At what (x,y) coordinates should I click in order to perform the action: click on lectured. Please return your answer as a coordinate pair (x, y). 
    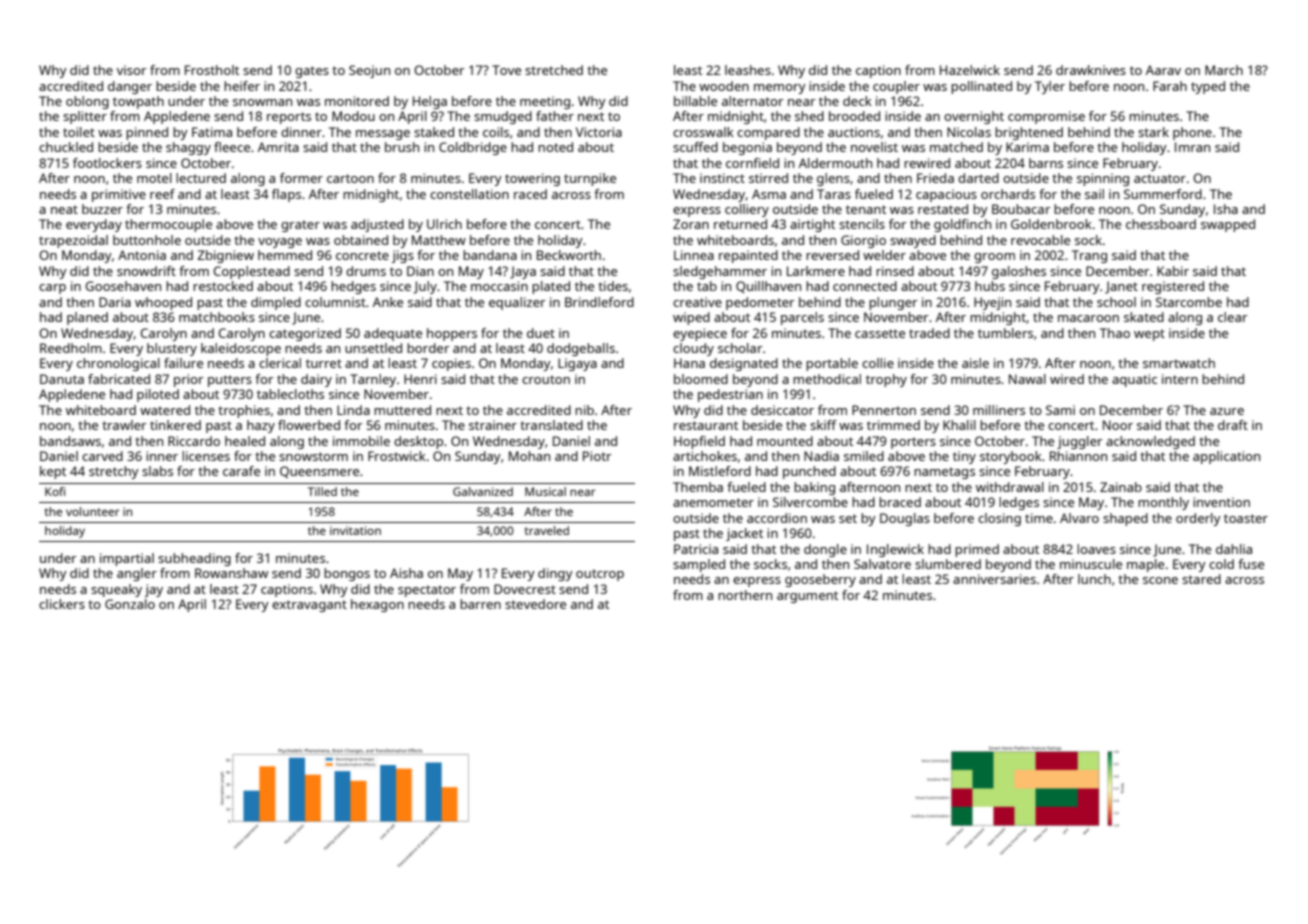
    Looking at the image, I should click on (201, 178).
